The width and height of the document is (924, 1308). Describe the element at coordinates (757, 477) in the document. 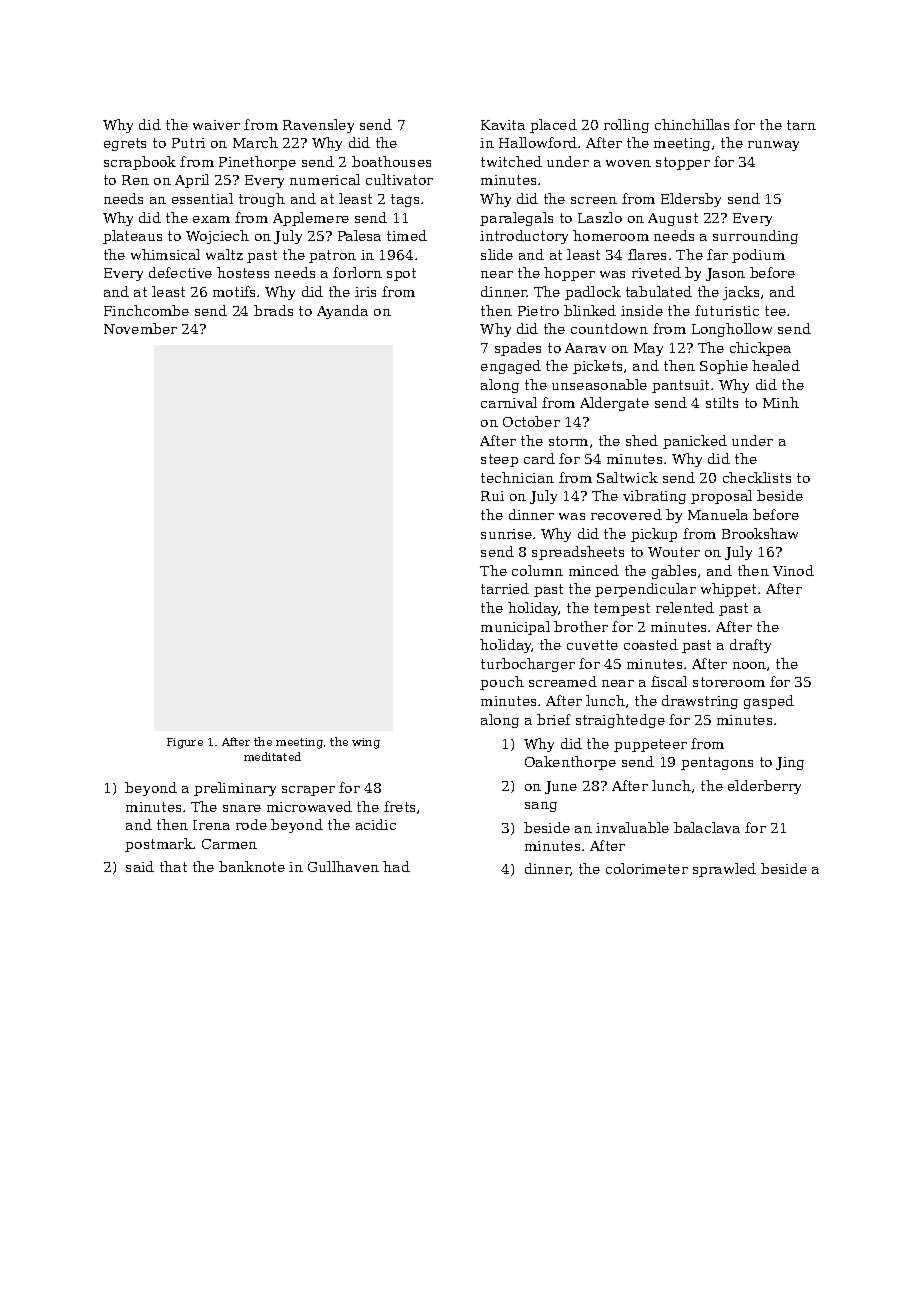

I see `checklists` at that location.
